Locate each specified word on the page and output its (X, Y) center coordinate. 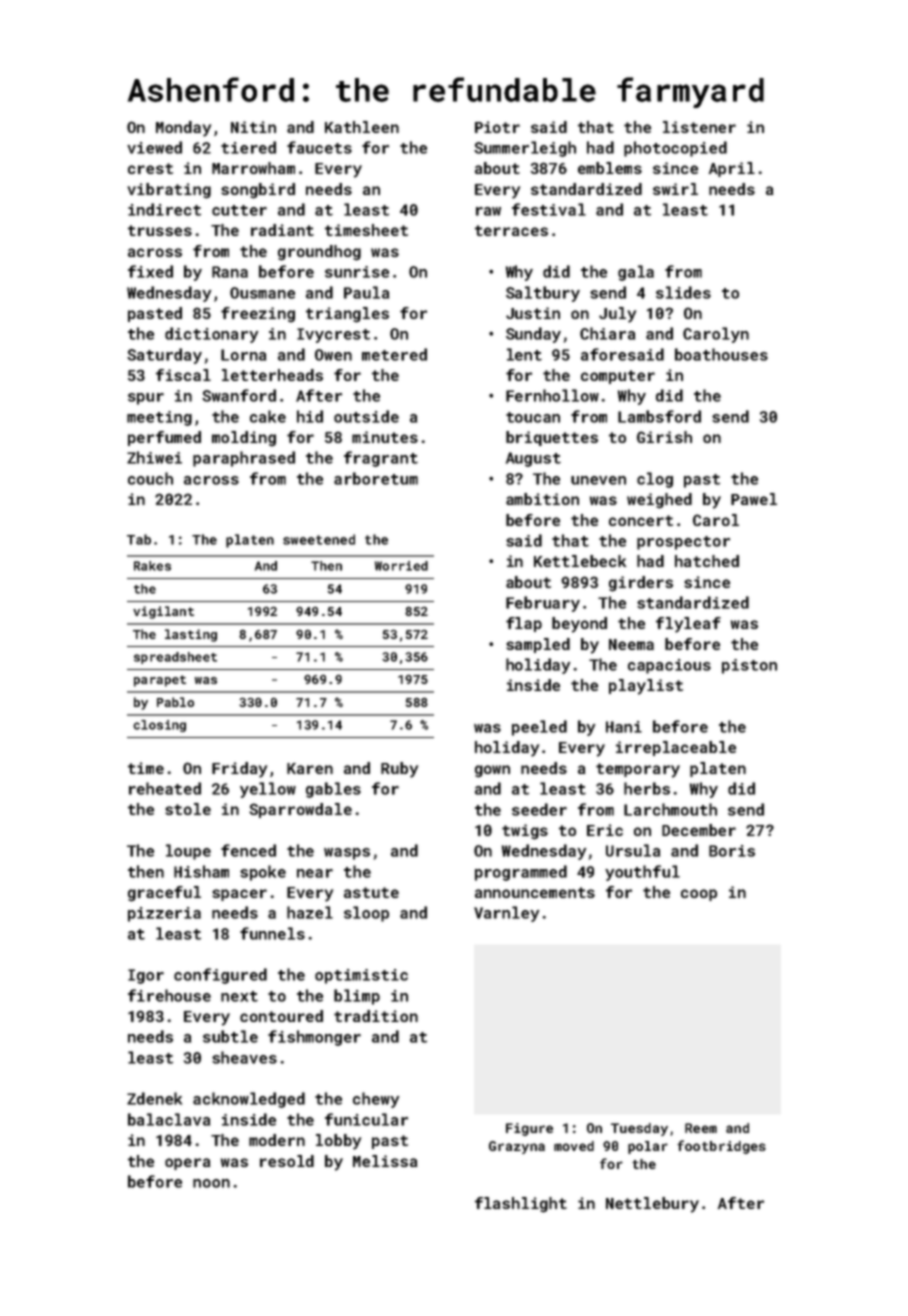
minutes (385, 437)
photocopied (675, 149)
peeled (539, 728)
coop (699, 895)
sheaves (244, 1057)
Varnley (507, 914)
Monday (183, 129)
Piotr (497, 127)
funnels (272, 933)
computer (618, 377)
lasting (191, 635)
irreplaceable (676, 748)
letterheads (272, 375)
